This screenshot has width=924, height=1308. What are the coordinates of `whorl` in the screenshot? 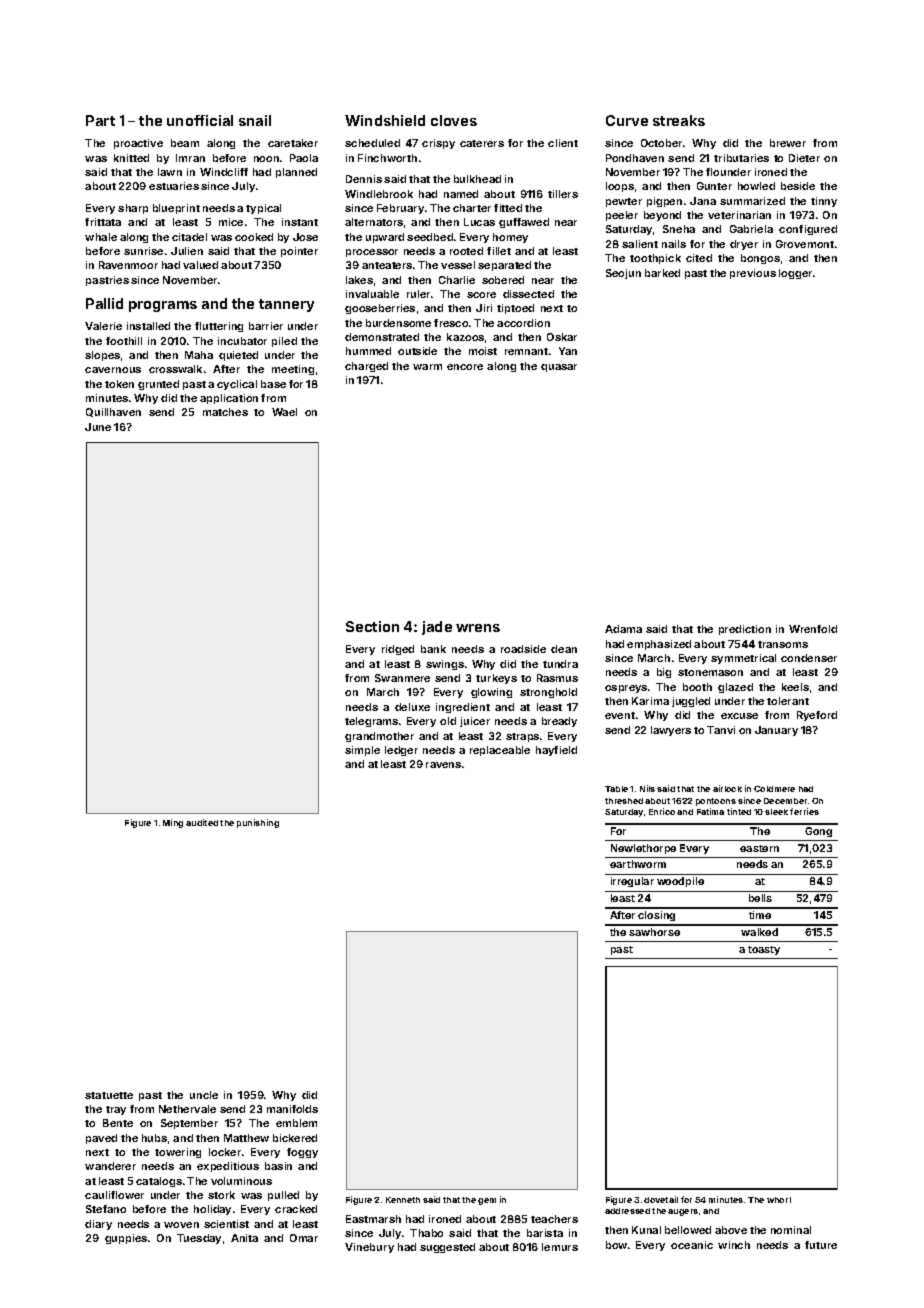 It's located at (779, 1200).
